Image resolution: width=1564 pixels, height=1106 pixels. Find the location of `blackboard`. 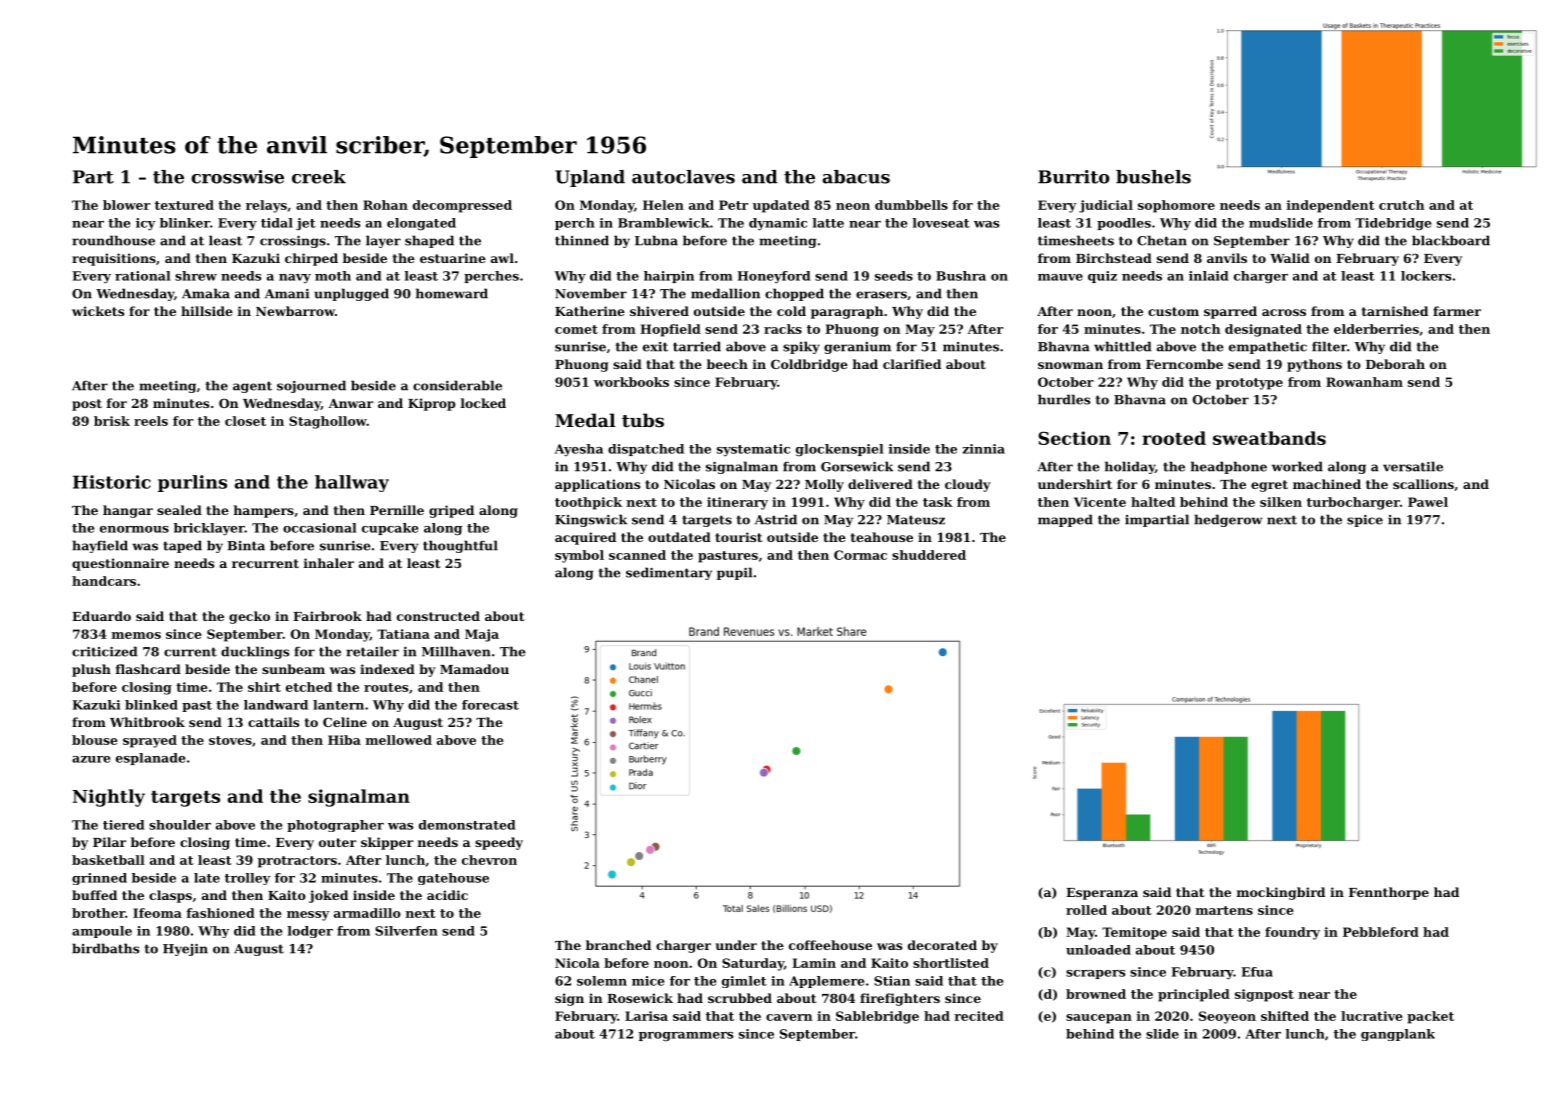

blackboard is located at coordinates (1451, 240).
